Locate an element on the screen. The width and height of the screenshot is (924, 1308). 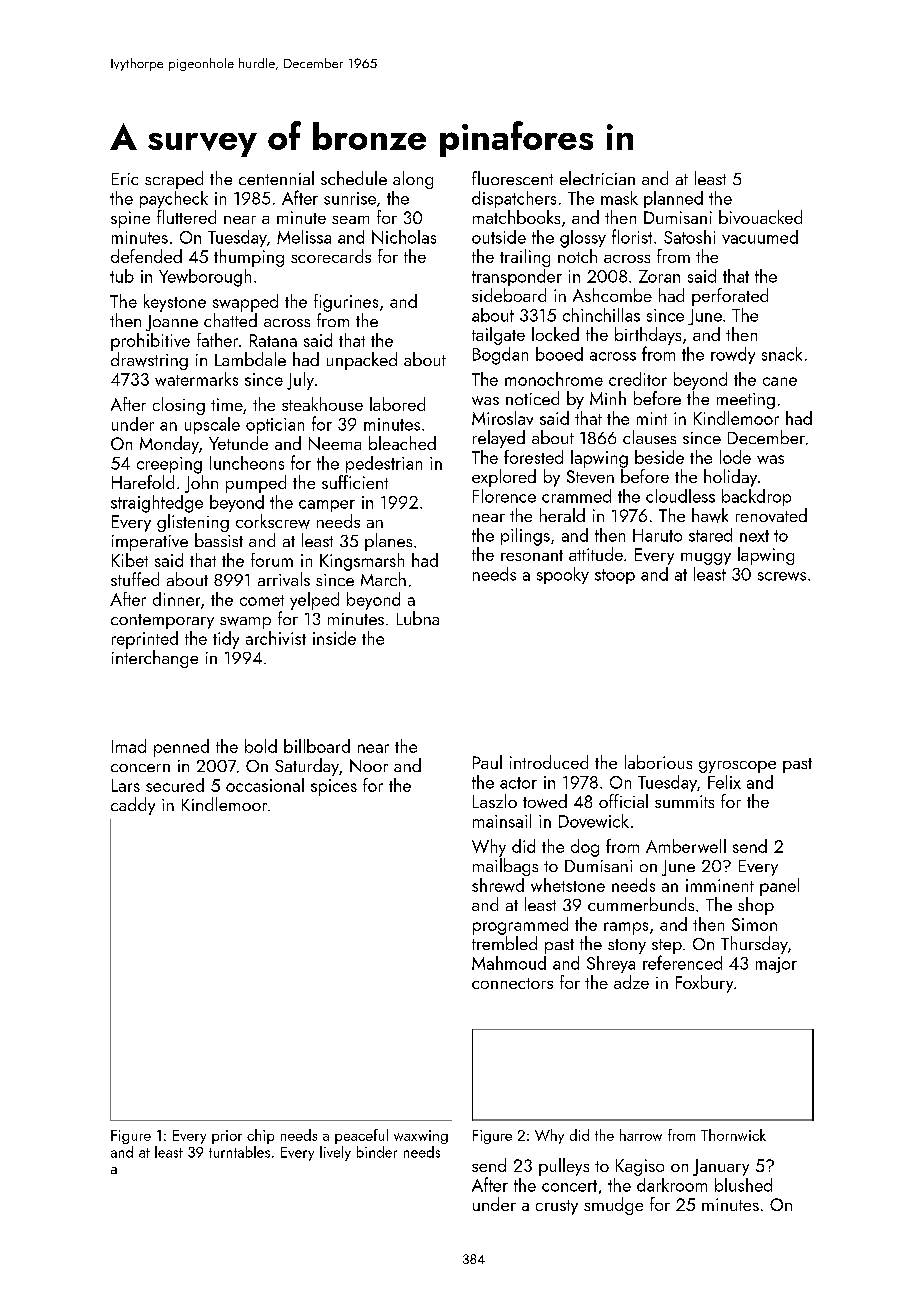
spooky is located at coordinates (563, 575).
